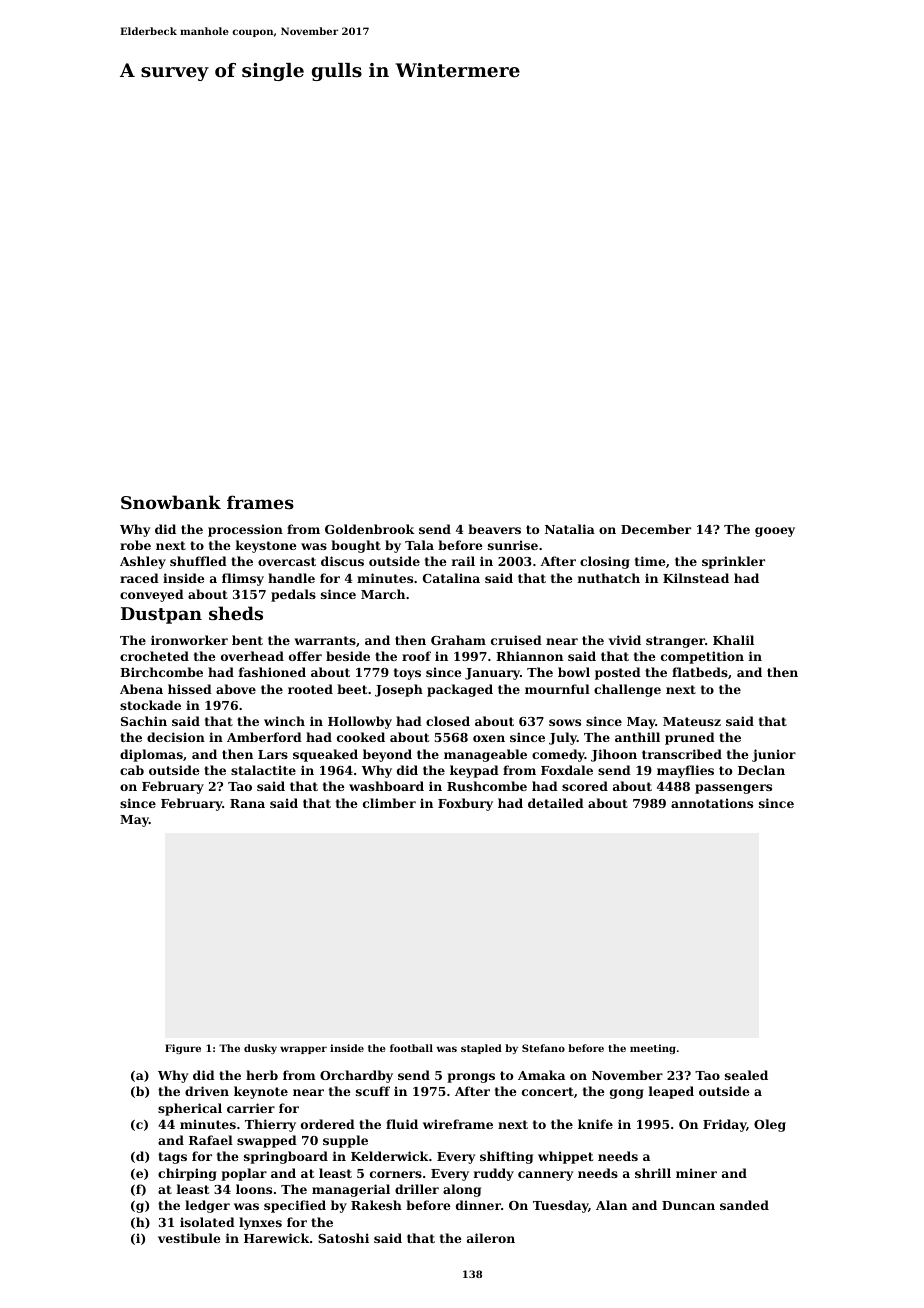 The width and height of the screenshot is (924, 1308). I want to click on Snowbank, so click(171, 502).
